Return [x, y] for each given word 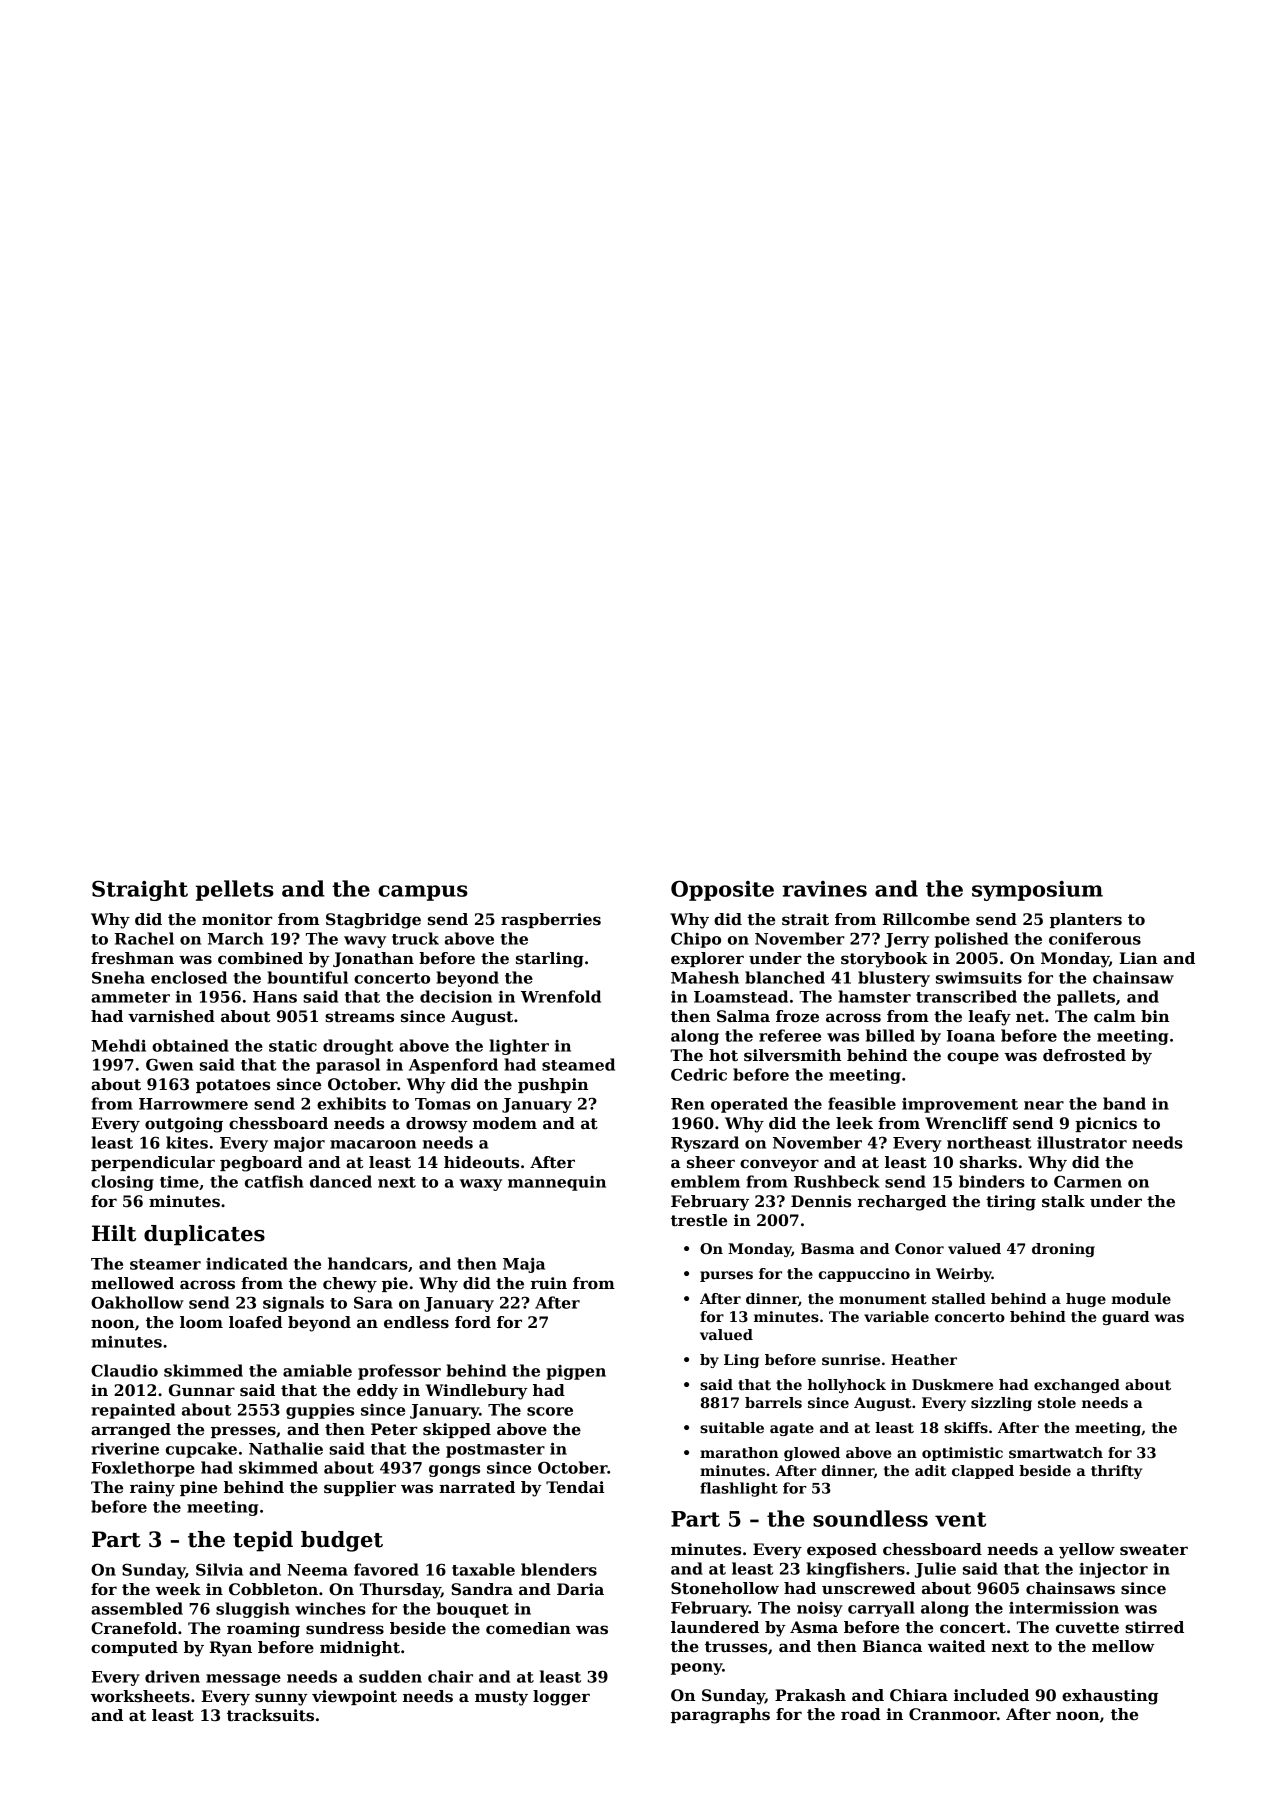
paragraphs [720, 1716]
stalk [1063, 1201]
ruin [549, 1283]
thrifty [1116, 1472]
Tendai [575, 1487]
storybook [884, 960]
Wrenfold [561, 996]
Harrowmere [193, 1104]
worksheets [140, 1696]
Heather [924, 1359]
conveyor [779, 1165]
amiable [317, 1370]
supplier [360, 1488]
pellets [235, 890]
